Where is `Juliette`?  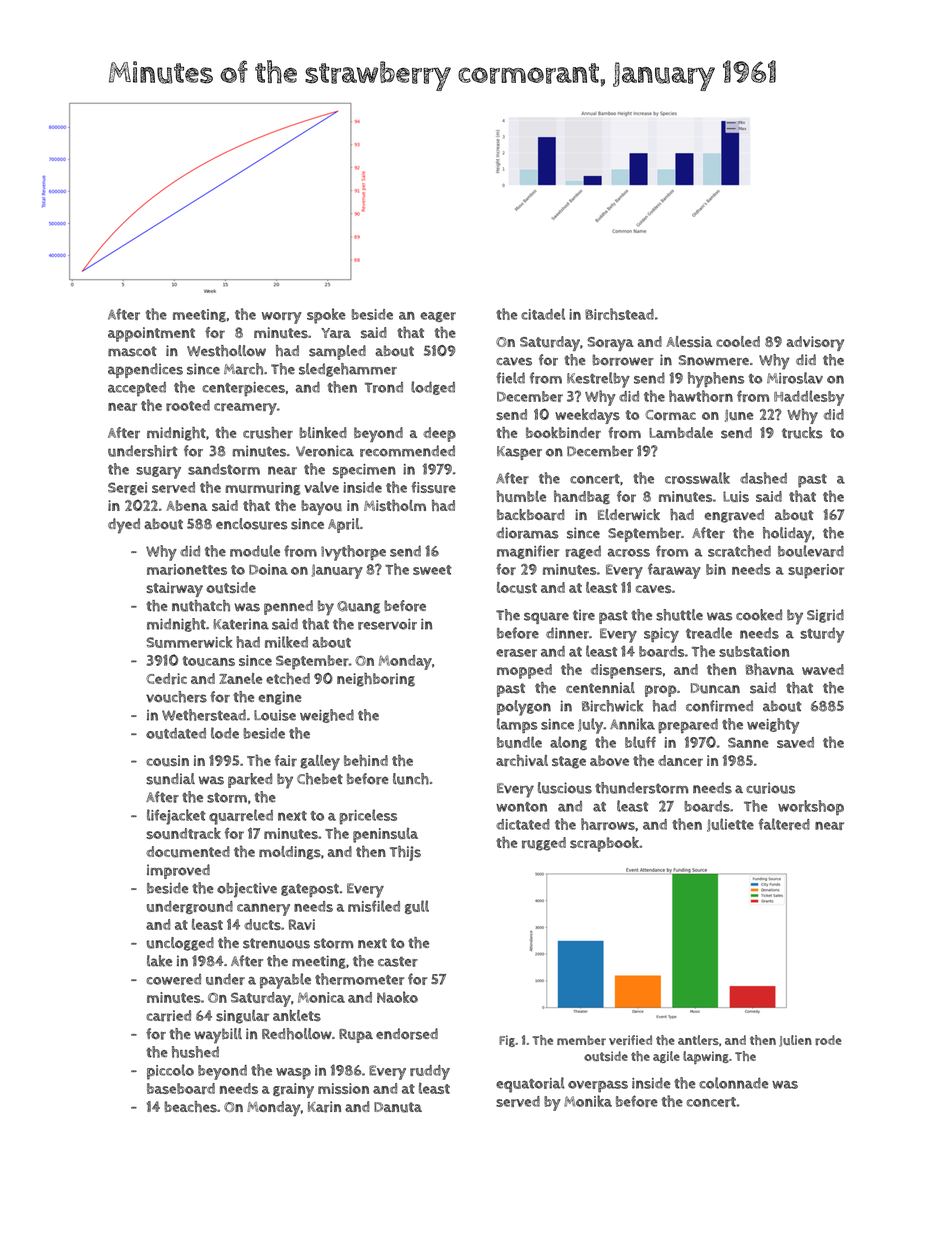
Juliette is located at coordinates (730, 825).
